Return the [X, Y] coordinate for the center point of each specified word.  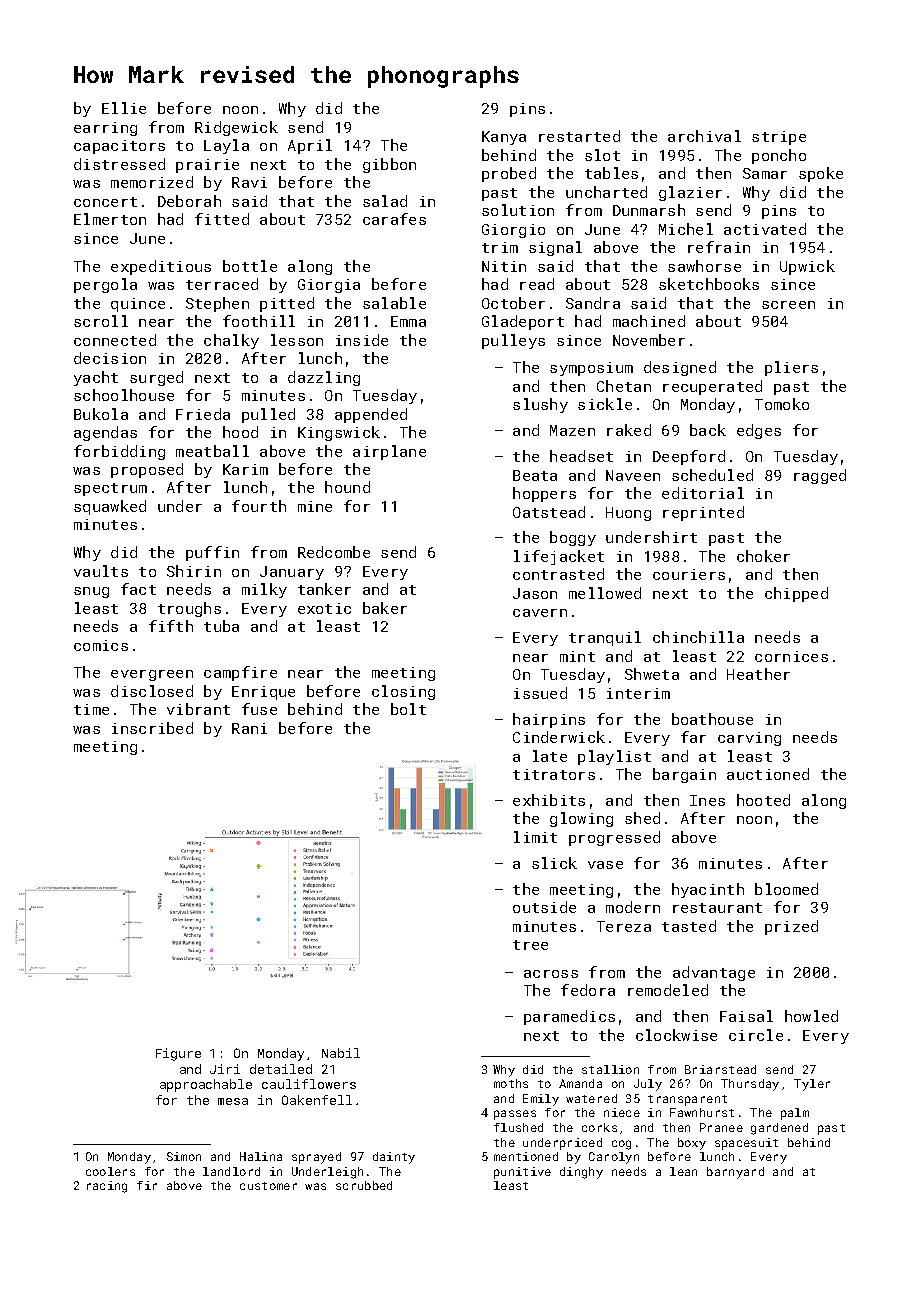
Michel [686, 229]
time [91, 709]
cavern [540, 613]
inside [362, 340]
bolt [408, 709]
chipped [796, 594]
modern [633, 907]
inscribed [152, 728]
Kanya [504, 138]
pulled [268, 415]
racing [107, 1187]
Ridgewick [236, 128]
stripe [779, 138]
